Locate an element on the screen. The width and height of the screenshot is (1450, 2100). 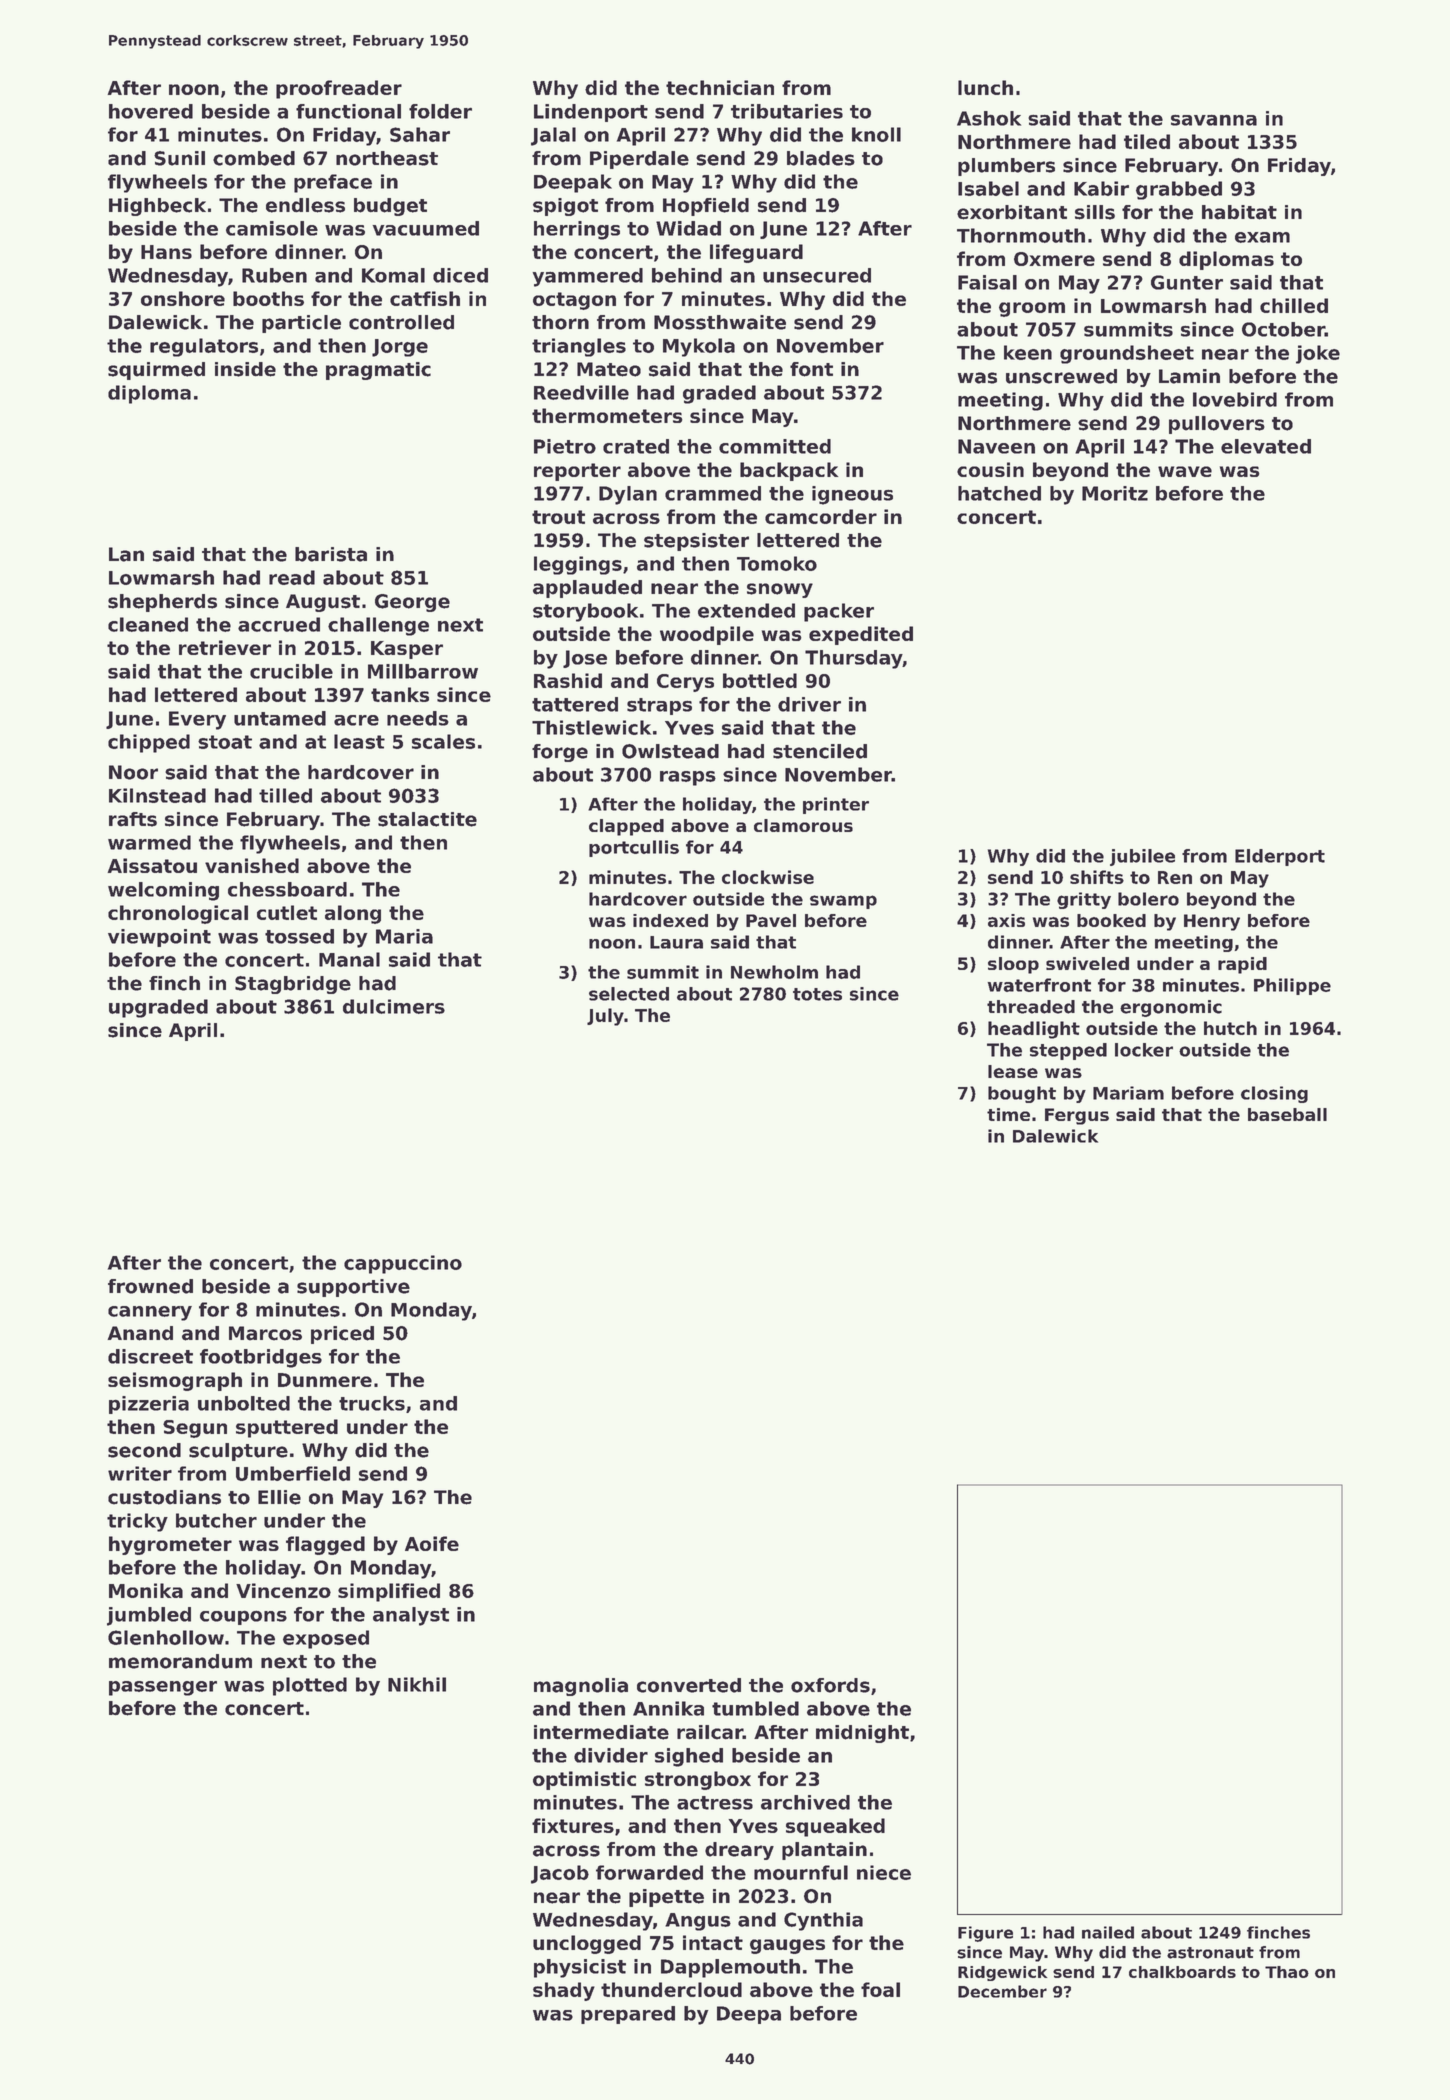
Cerys is located at coordinates (685, 683).
